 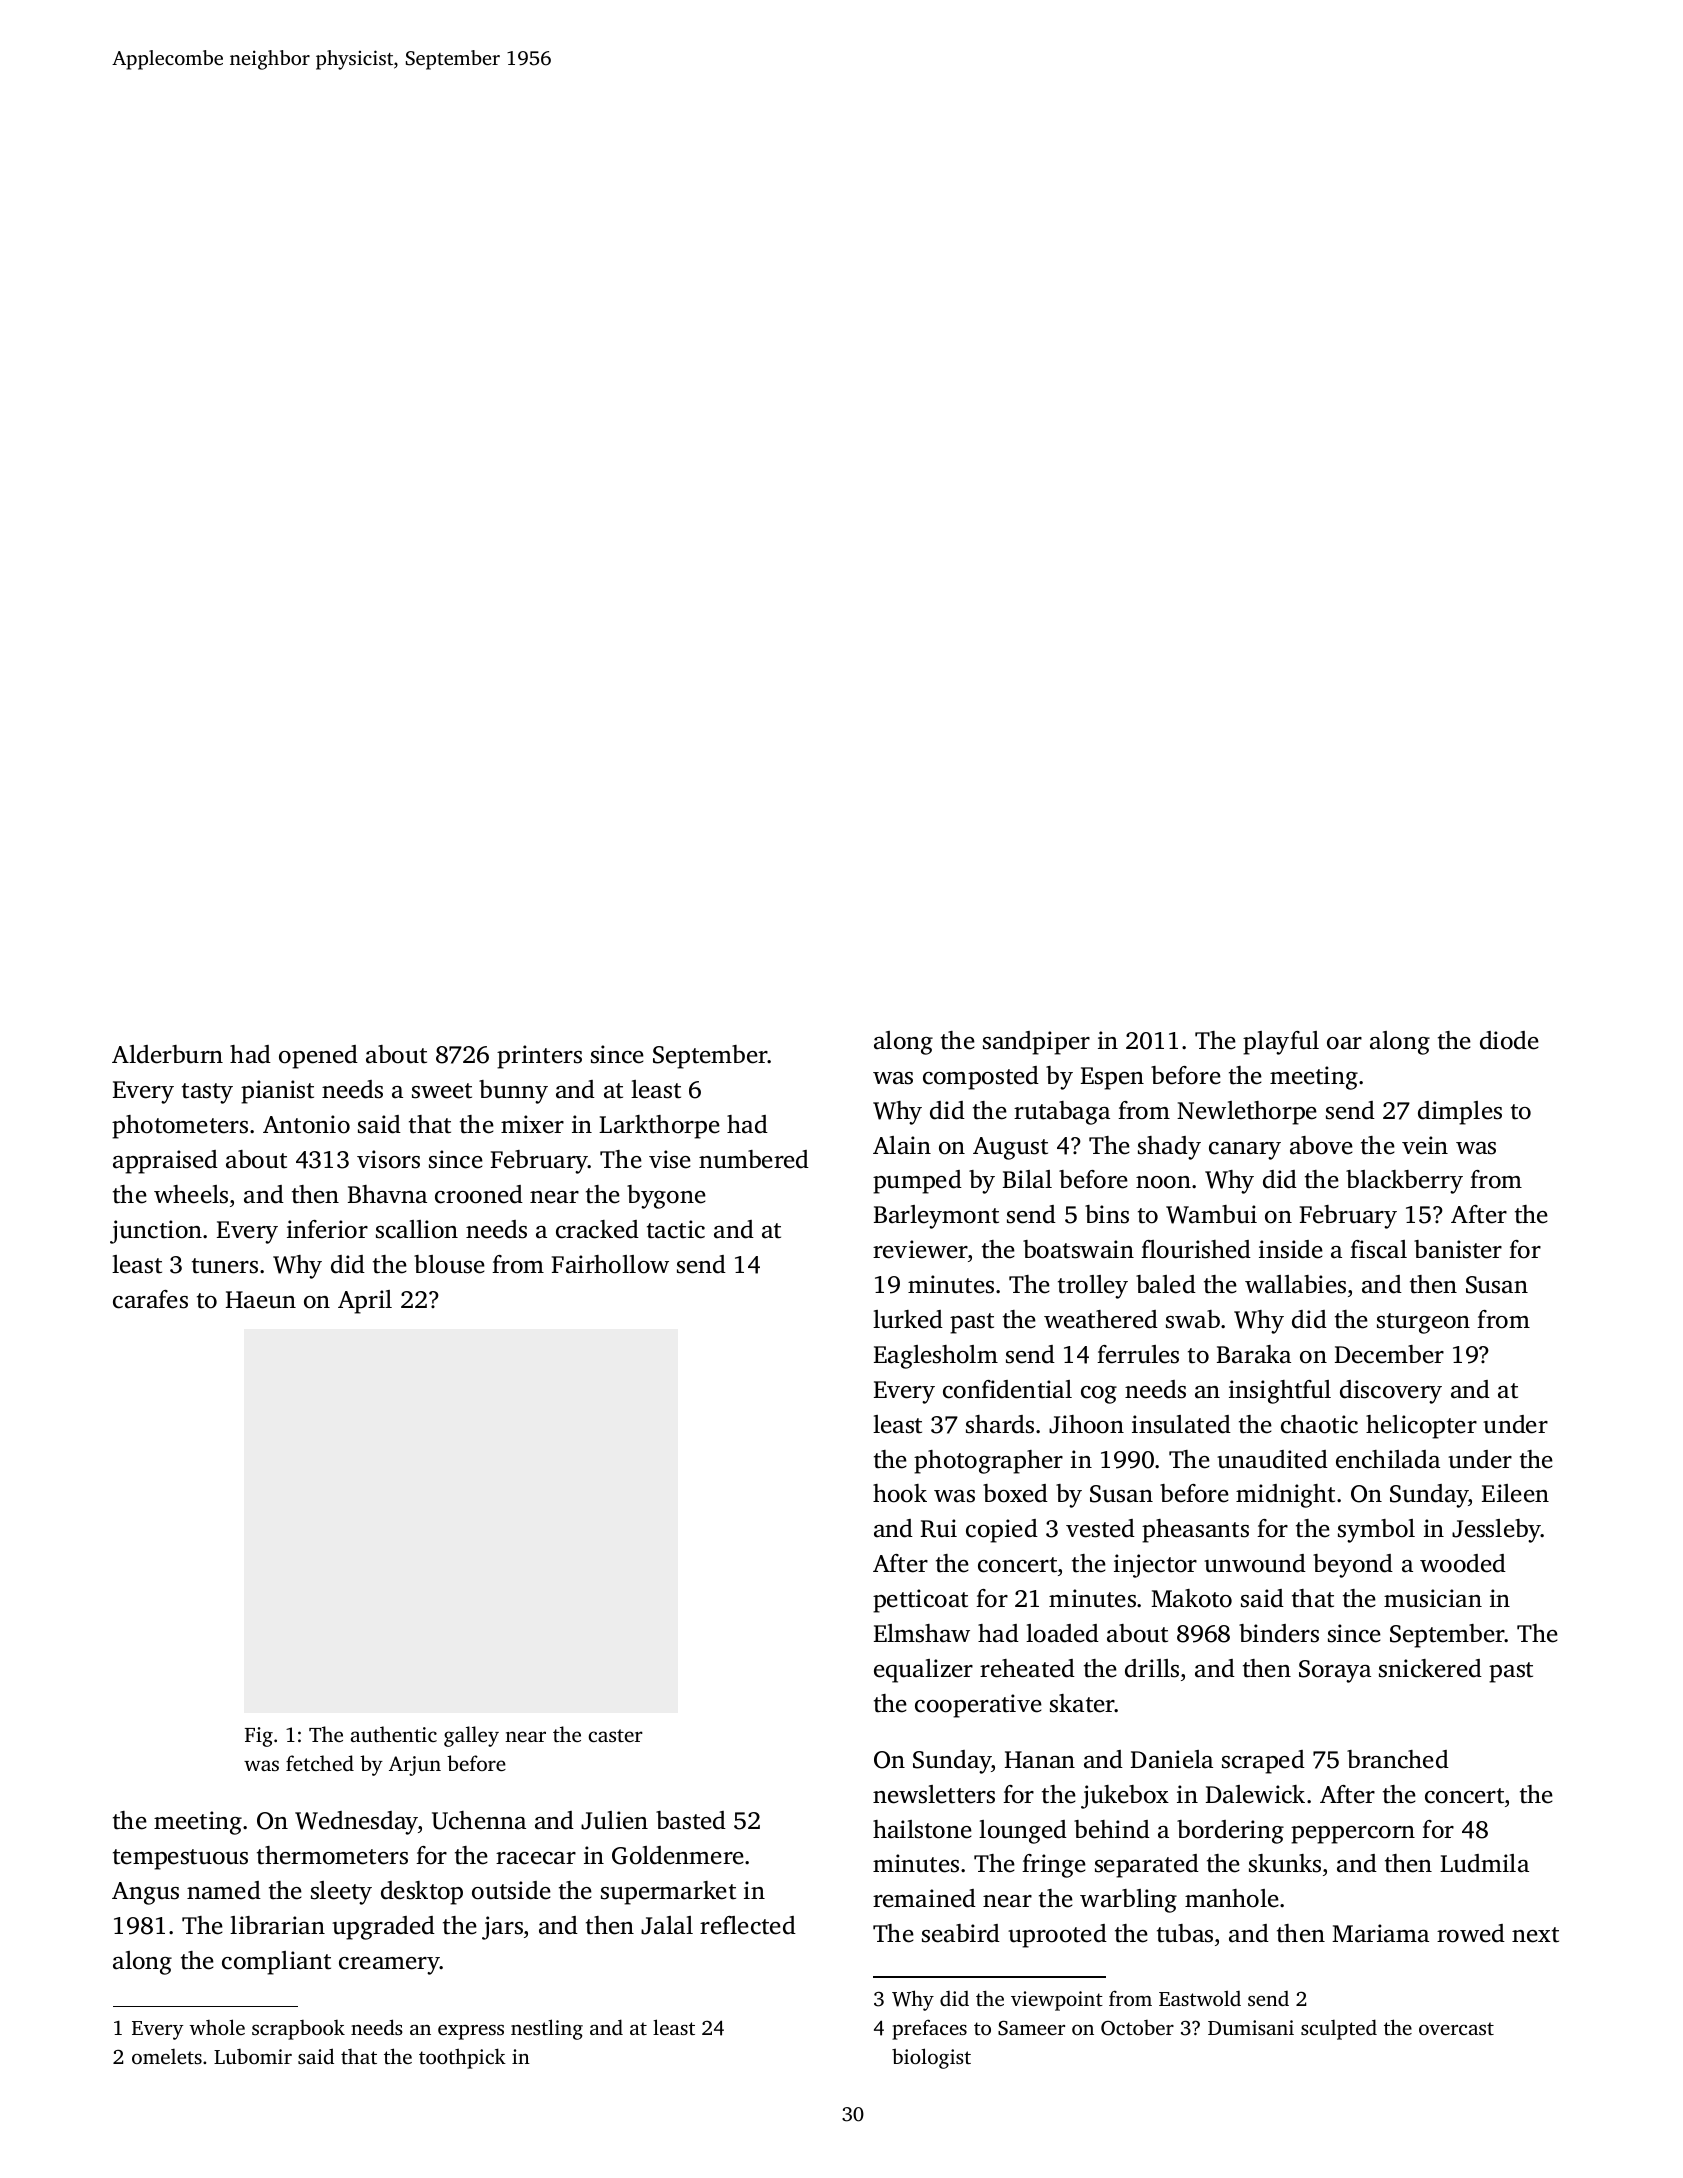 I want to click on canary, so click(x=1245, y=1151).
